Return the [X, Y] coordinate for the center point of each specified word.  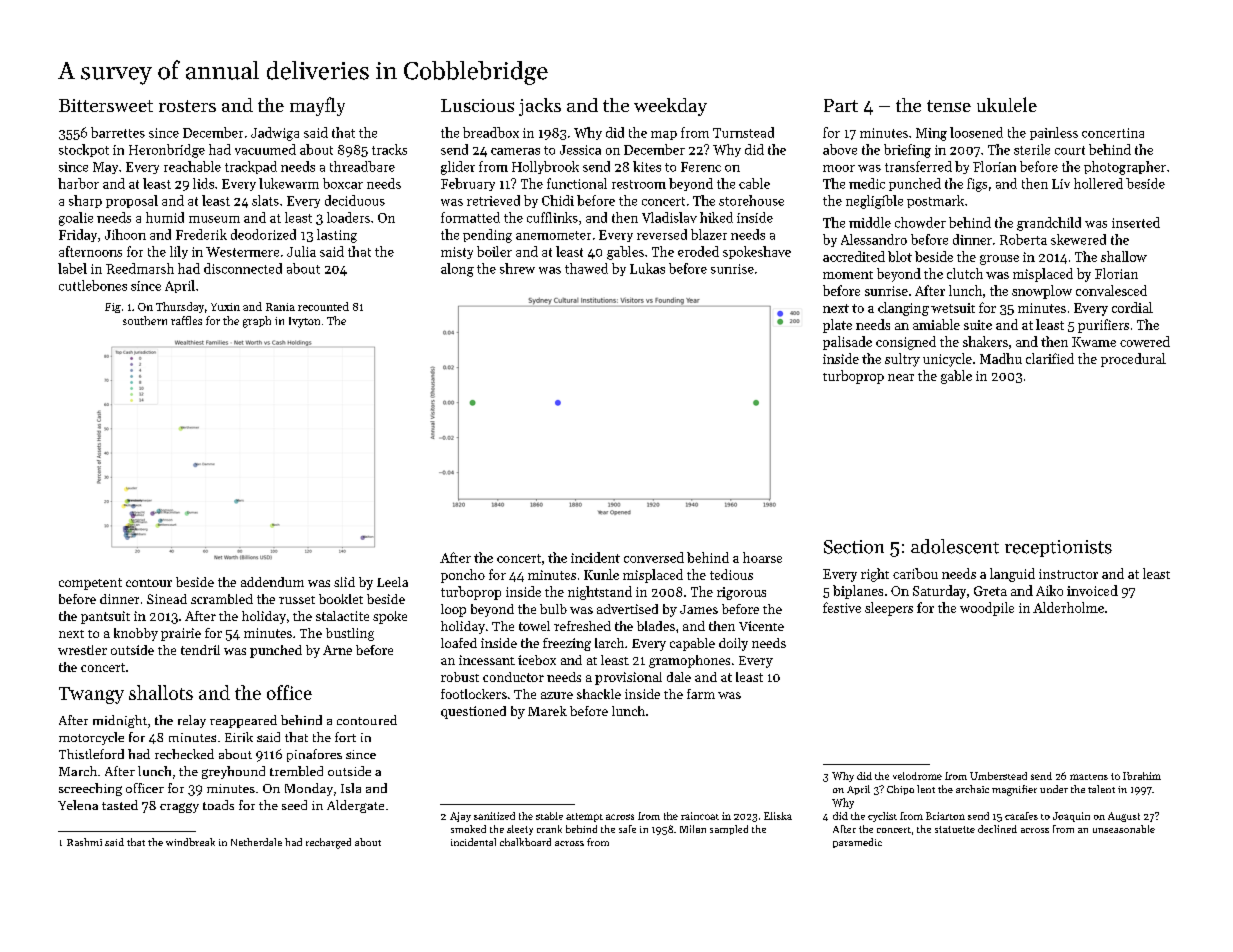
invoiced [1092, 590]
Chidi [558, 200]
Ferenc [701, 167]
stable [549, 816]
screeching [90, 789]
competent [90, 584]
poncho [463, 576]
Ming [931, 134]
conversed [654, 557]
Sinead [167, 599]
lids [203, 183]
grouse [999, 260]
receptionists [1058, 548]
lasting [337, 236]
